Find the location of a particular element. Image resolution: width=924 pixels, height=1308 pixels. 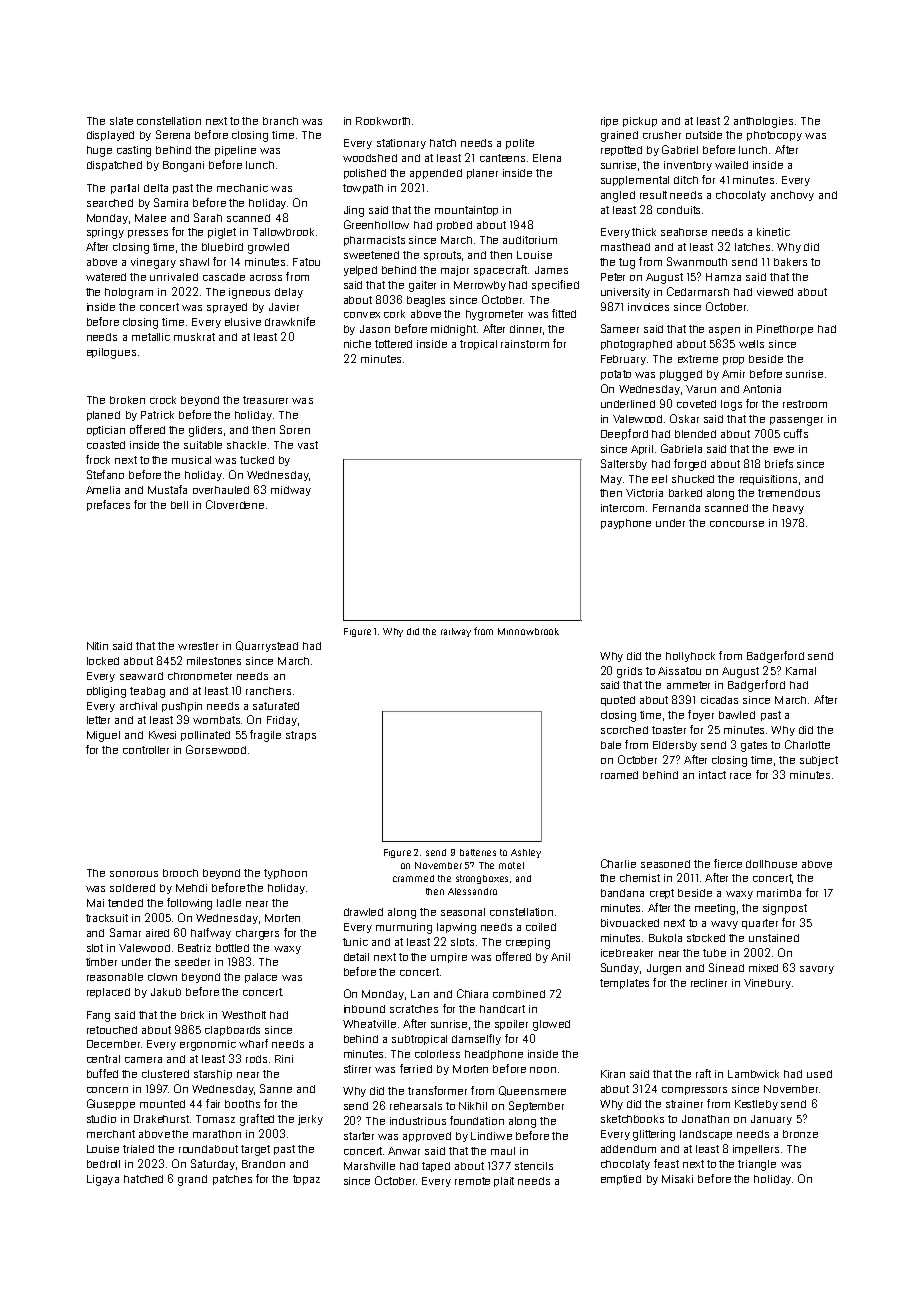

Rini is located at coordinates (284, 1059).
